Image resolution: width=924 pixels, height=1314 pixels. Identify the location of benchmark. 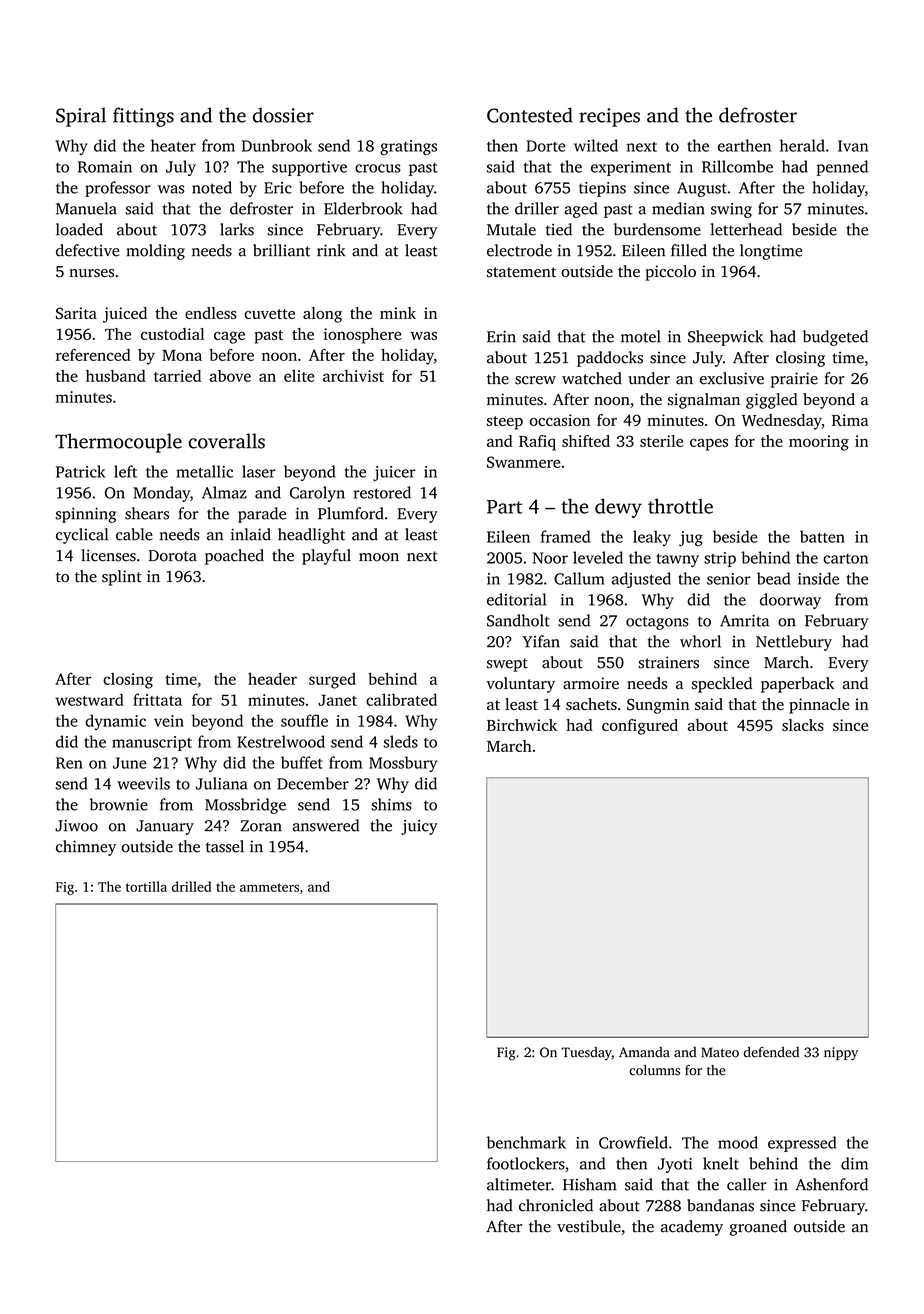
(526, 1142).
